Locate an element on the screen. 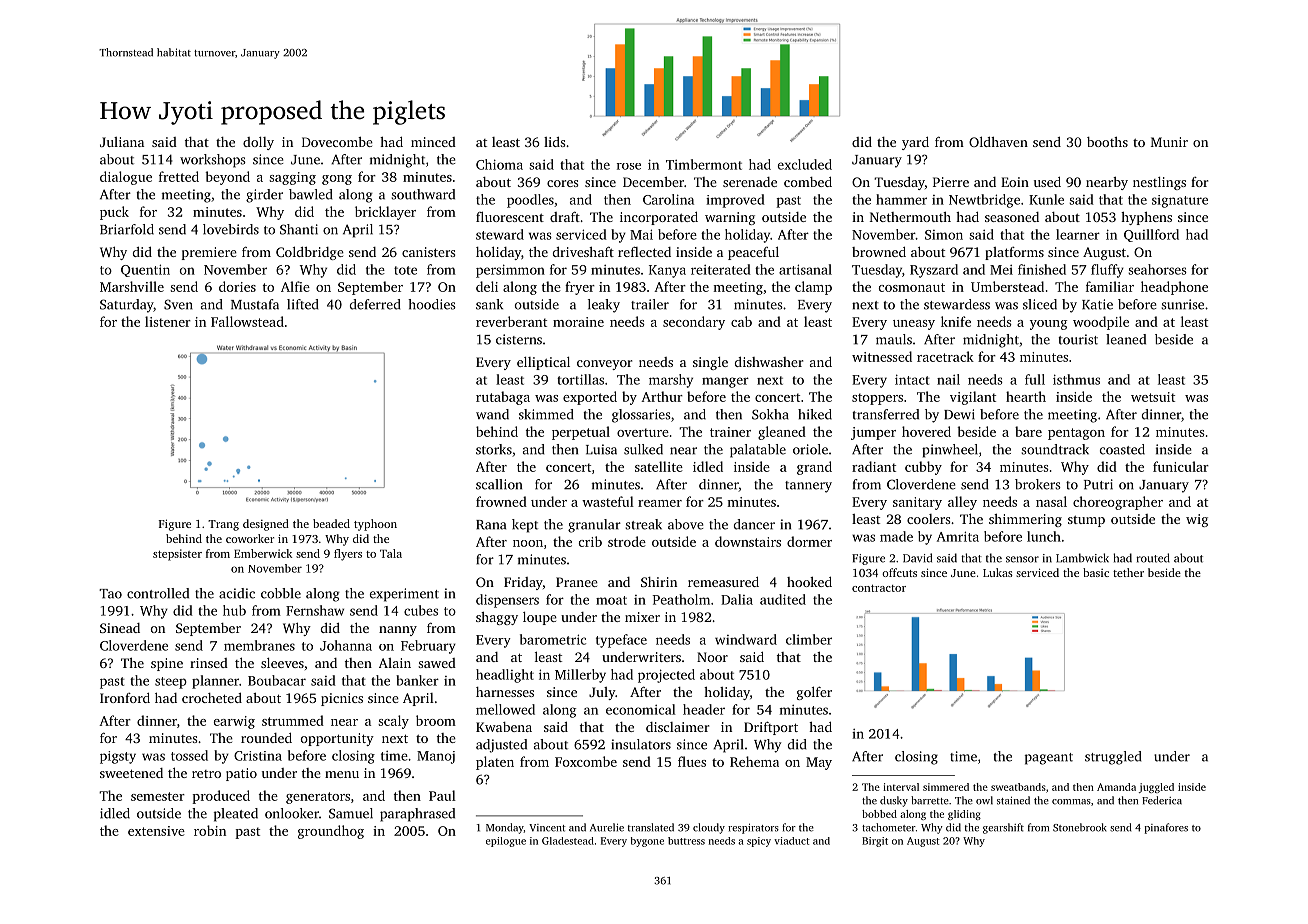 The height and width of the screenshot is (924, 1308). platen is located at coordinates (495, 763).
